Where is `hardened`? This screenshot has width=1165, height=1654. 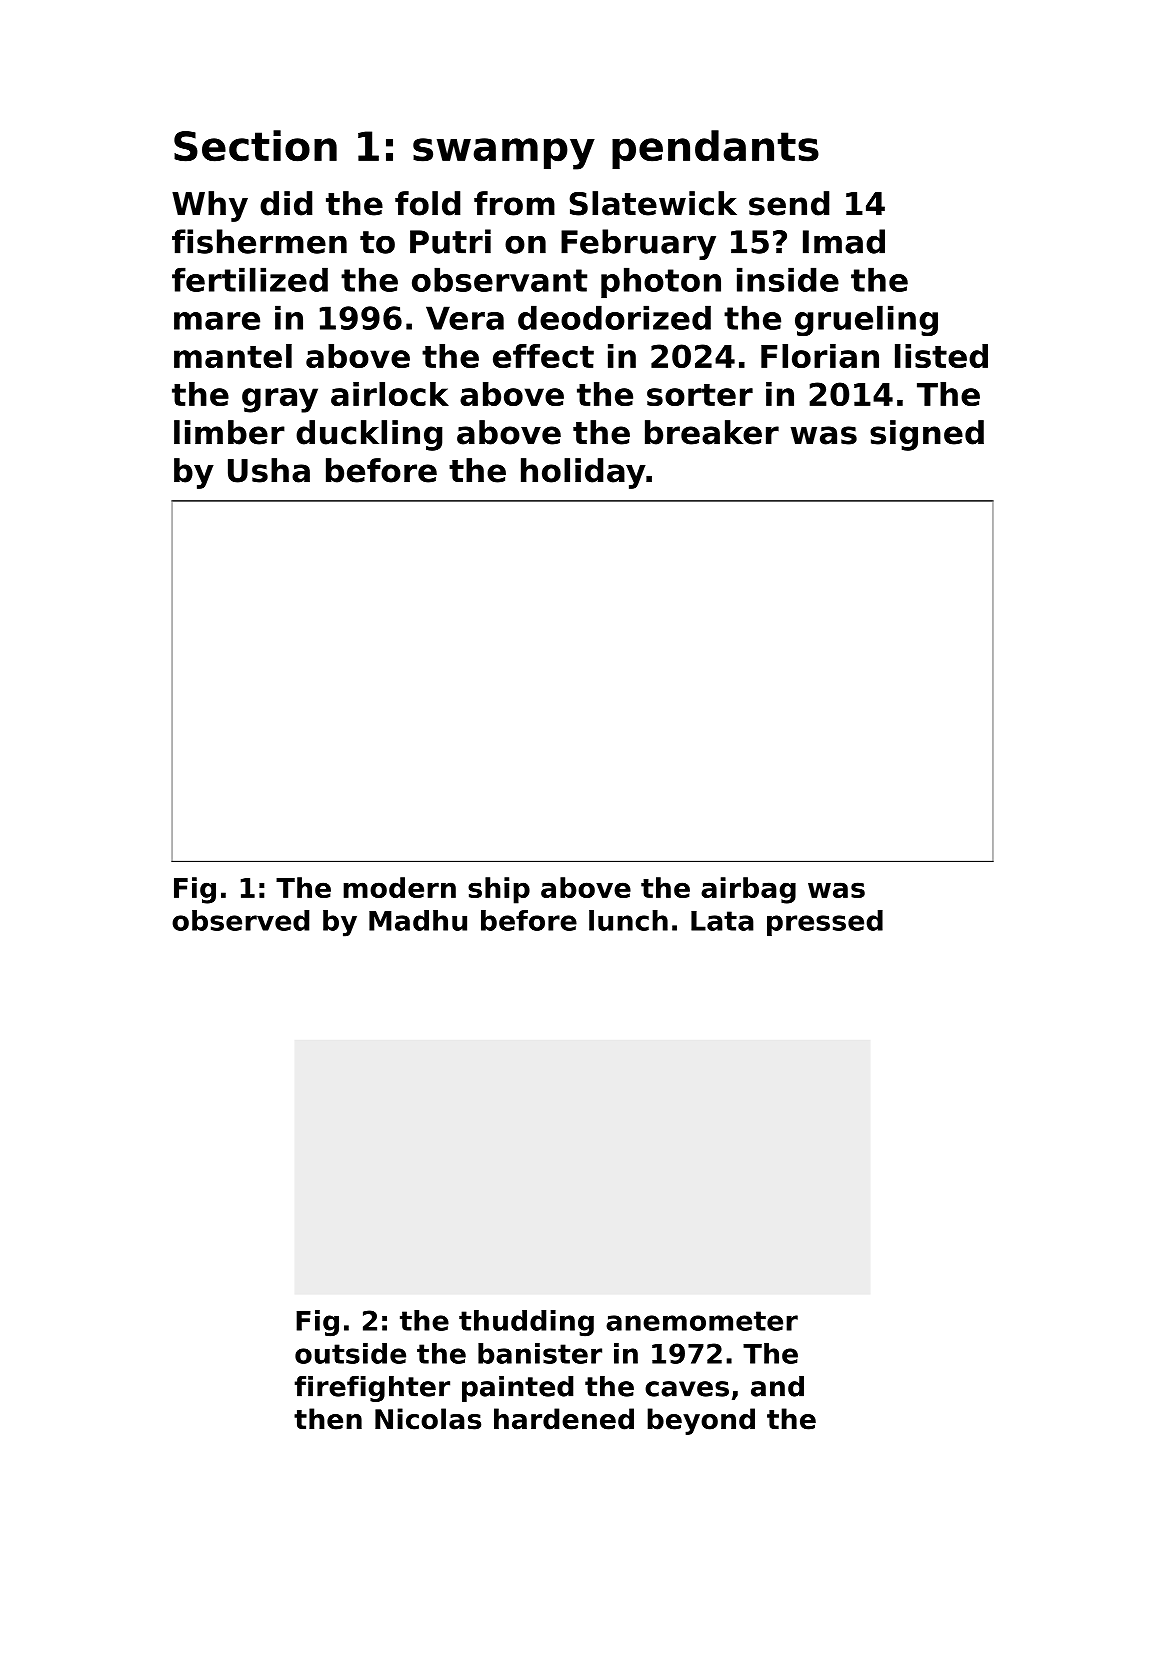
hardened is located at coordinates (564, 1419).
